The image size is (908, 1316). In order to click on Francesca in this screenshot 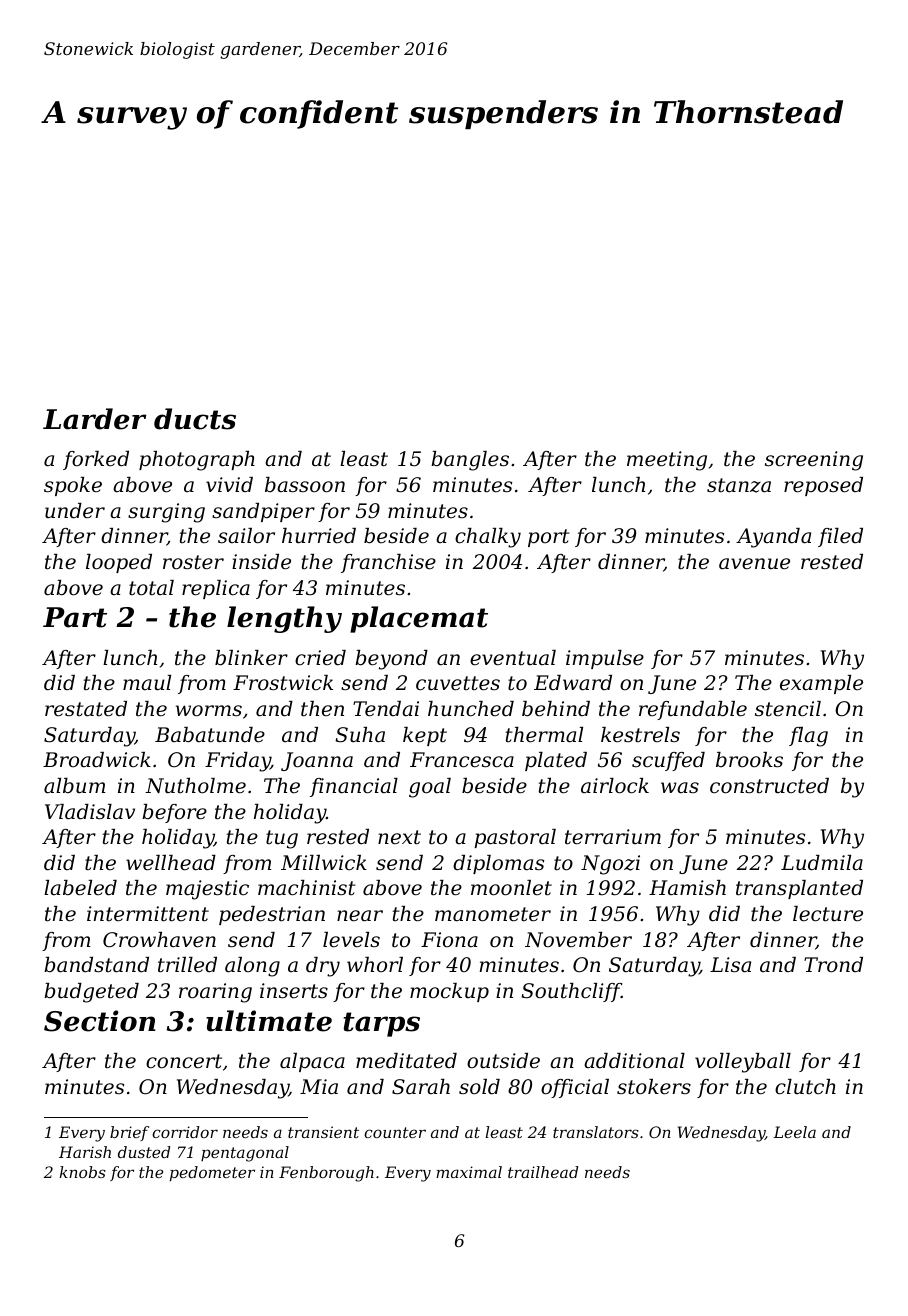, I will do `click(462, 760)`.
